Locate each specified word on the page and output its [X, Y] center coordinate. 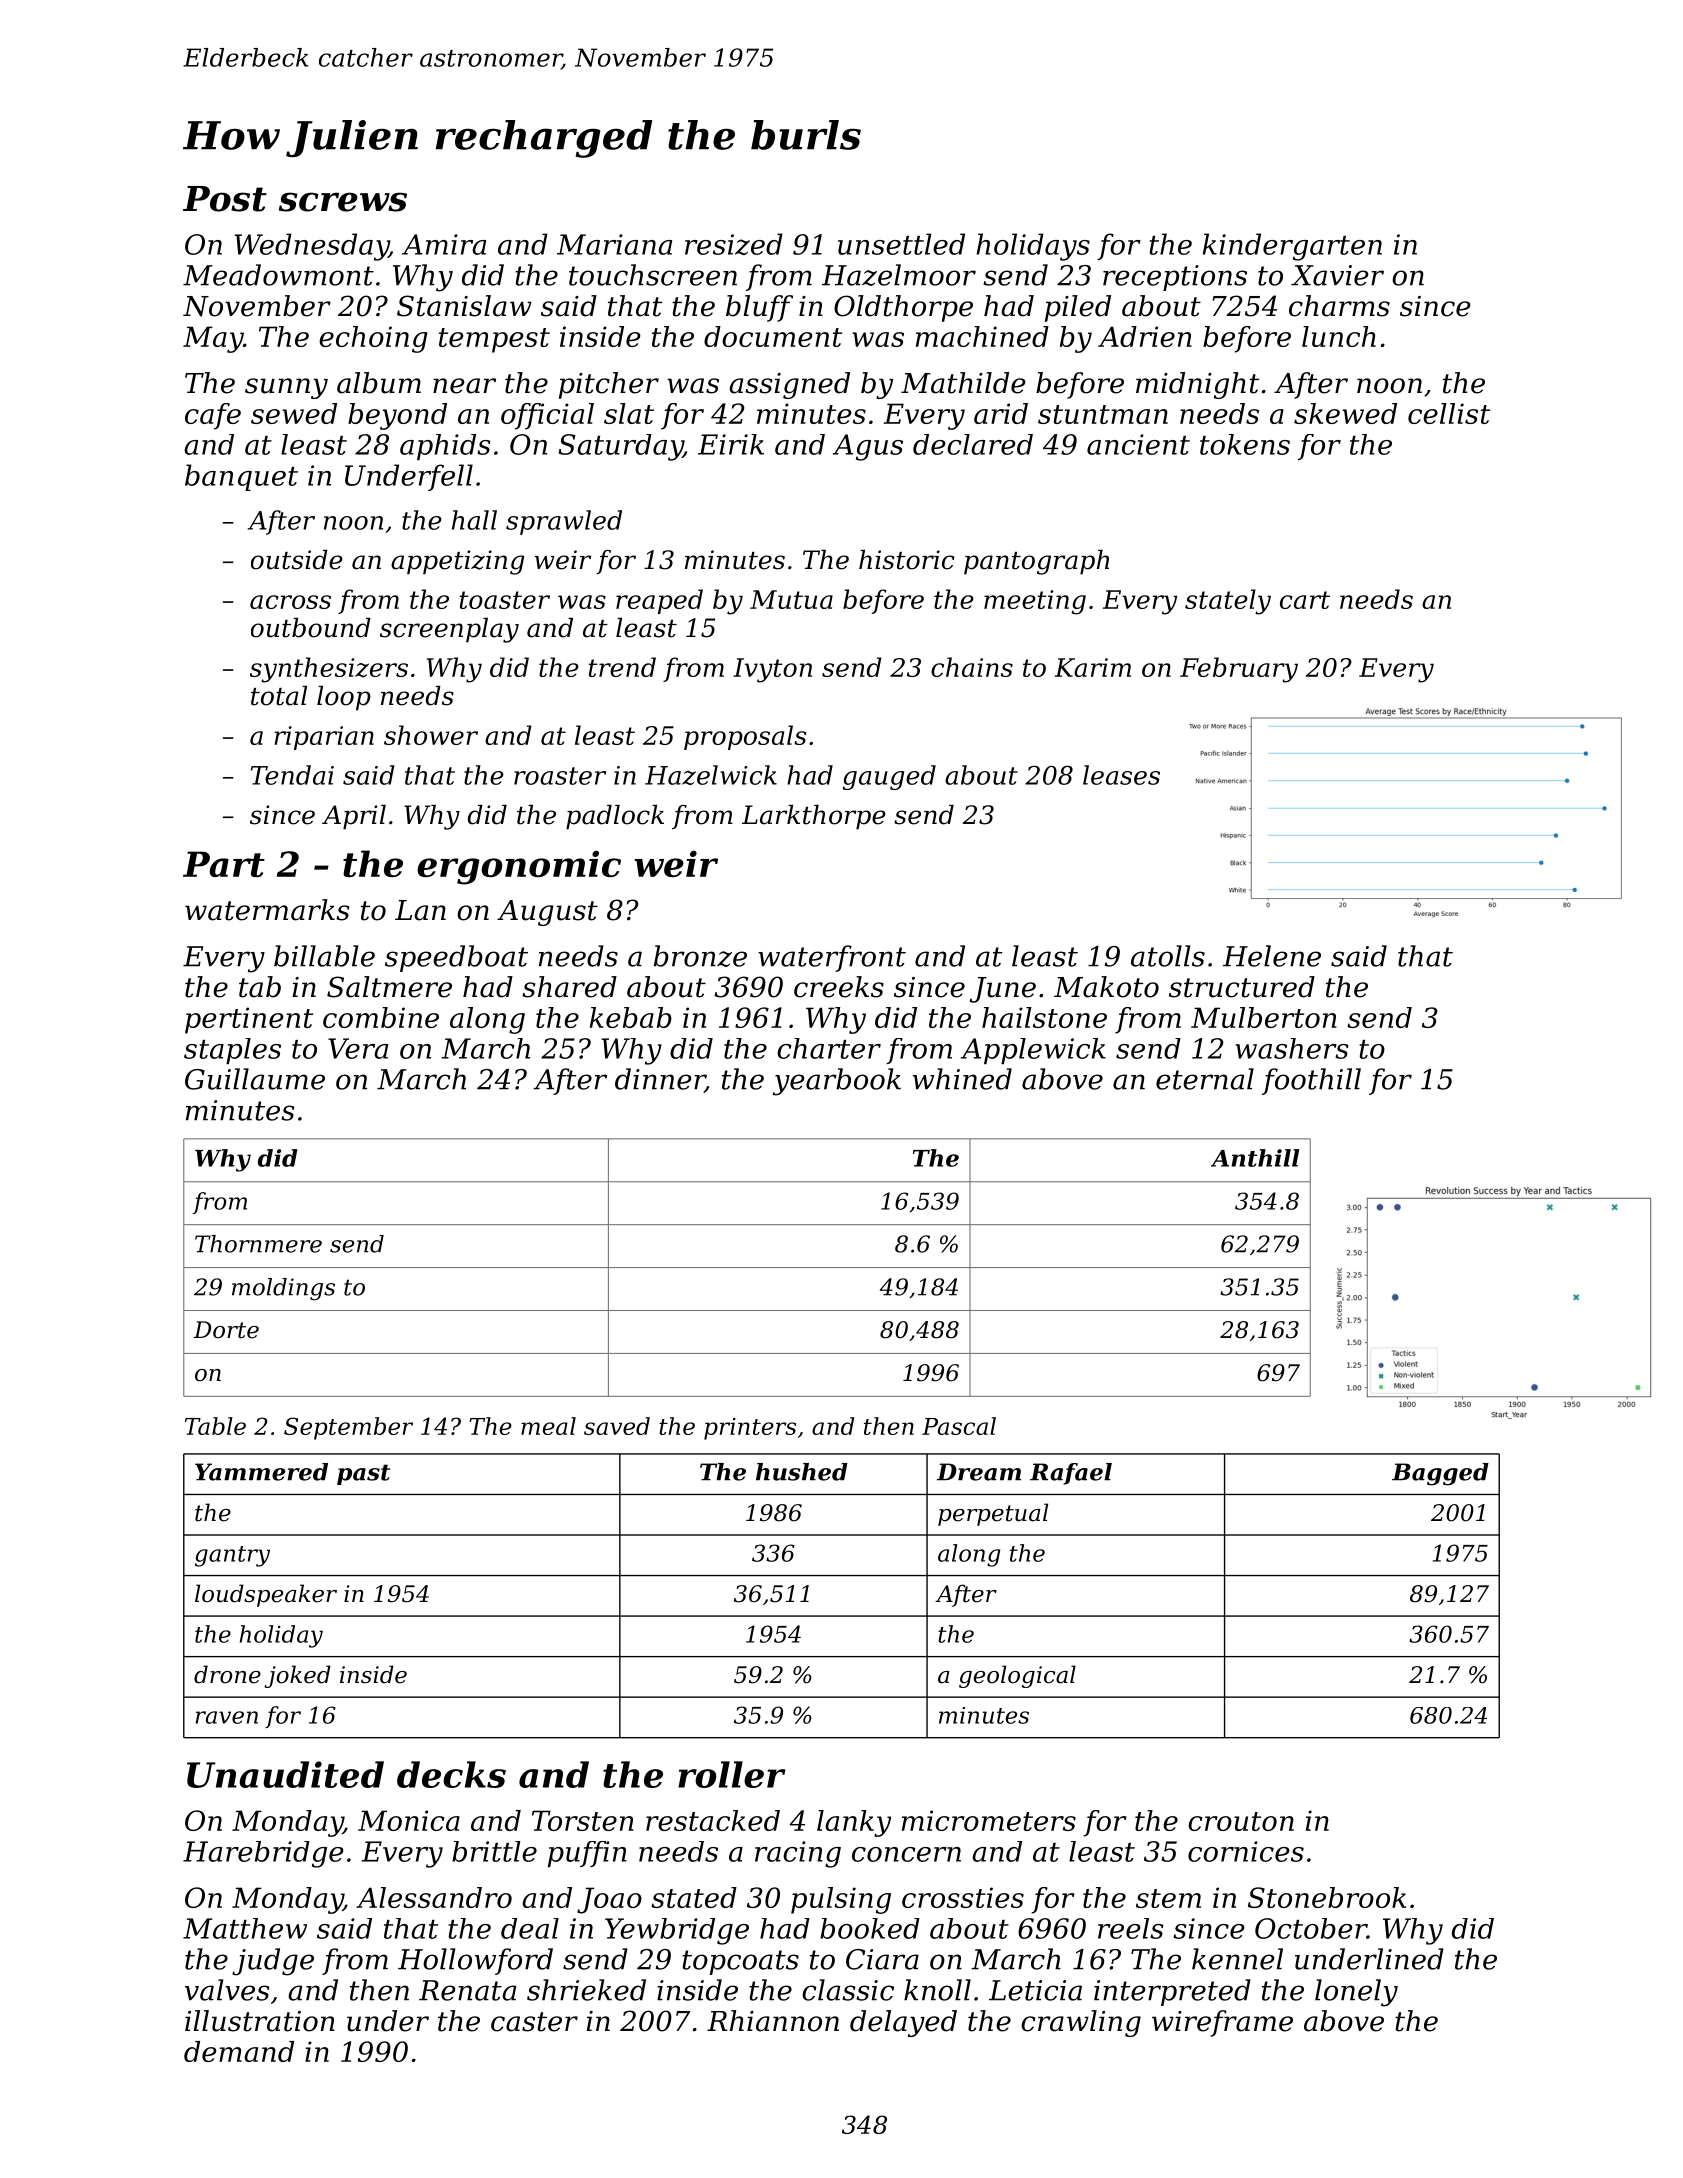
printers [750, 1429]
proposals [745, 737]
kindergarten [1292, 247]
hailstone [1044, 1017]
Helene [1272, 956]
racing [798, 1854]
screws [343, 202]
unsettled [901, 244]
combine [381, 1017]
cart [1305, 600]
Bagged [1440, 1474]
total [279, 696]
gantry [232, 1556]
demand [239, 2051]
